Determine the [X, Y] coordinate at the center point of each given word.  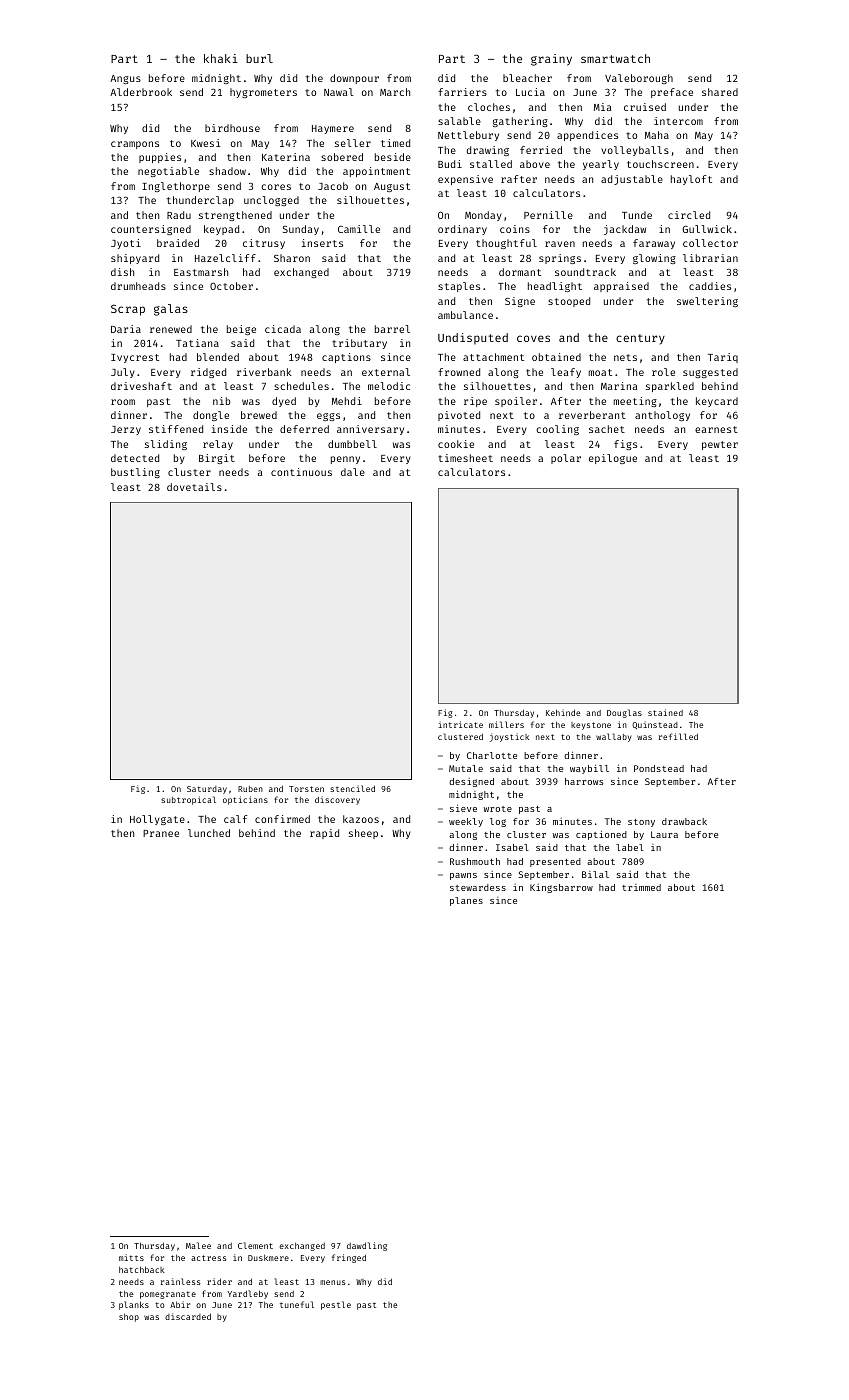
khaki [221, 58]
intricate [460, 724]
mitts [131, 1257]
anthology [662, 416]
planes [466, 901]
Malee [198, 1245]
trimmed [641, 887]
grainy [551, 60]
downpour [354, 79]
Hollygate [157, 820]
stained [665, 712]
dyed [284, 402]
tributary [359, 344]
